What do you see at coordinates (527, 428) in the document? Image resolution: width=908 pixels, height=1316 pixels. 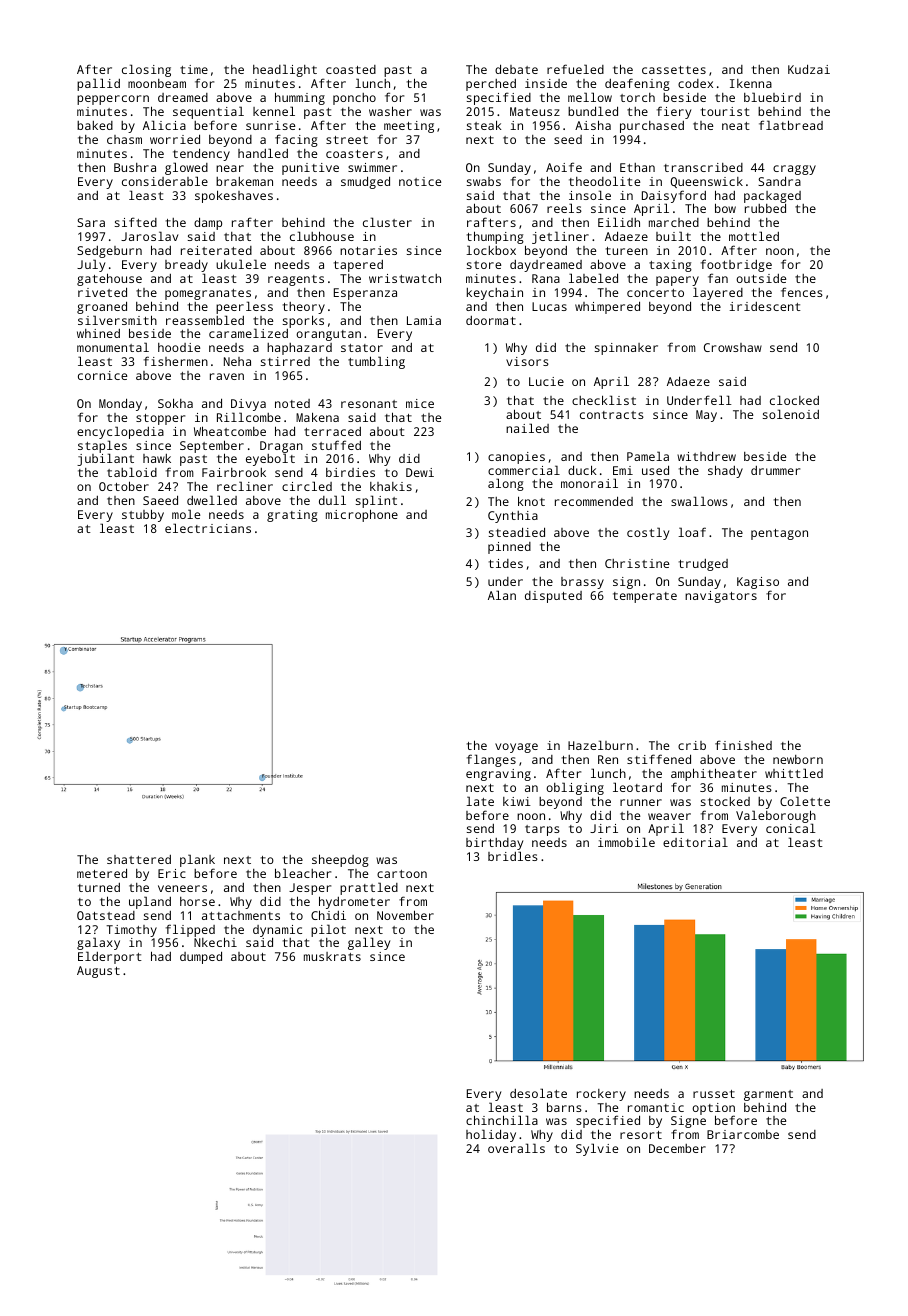 I see `nailed` at bounding box center [527, 428].
